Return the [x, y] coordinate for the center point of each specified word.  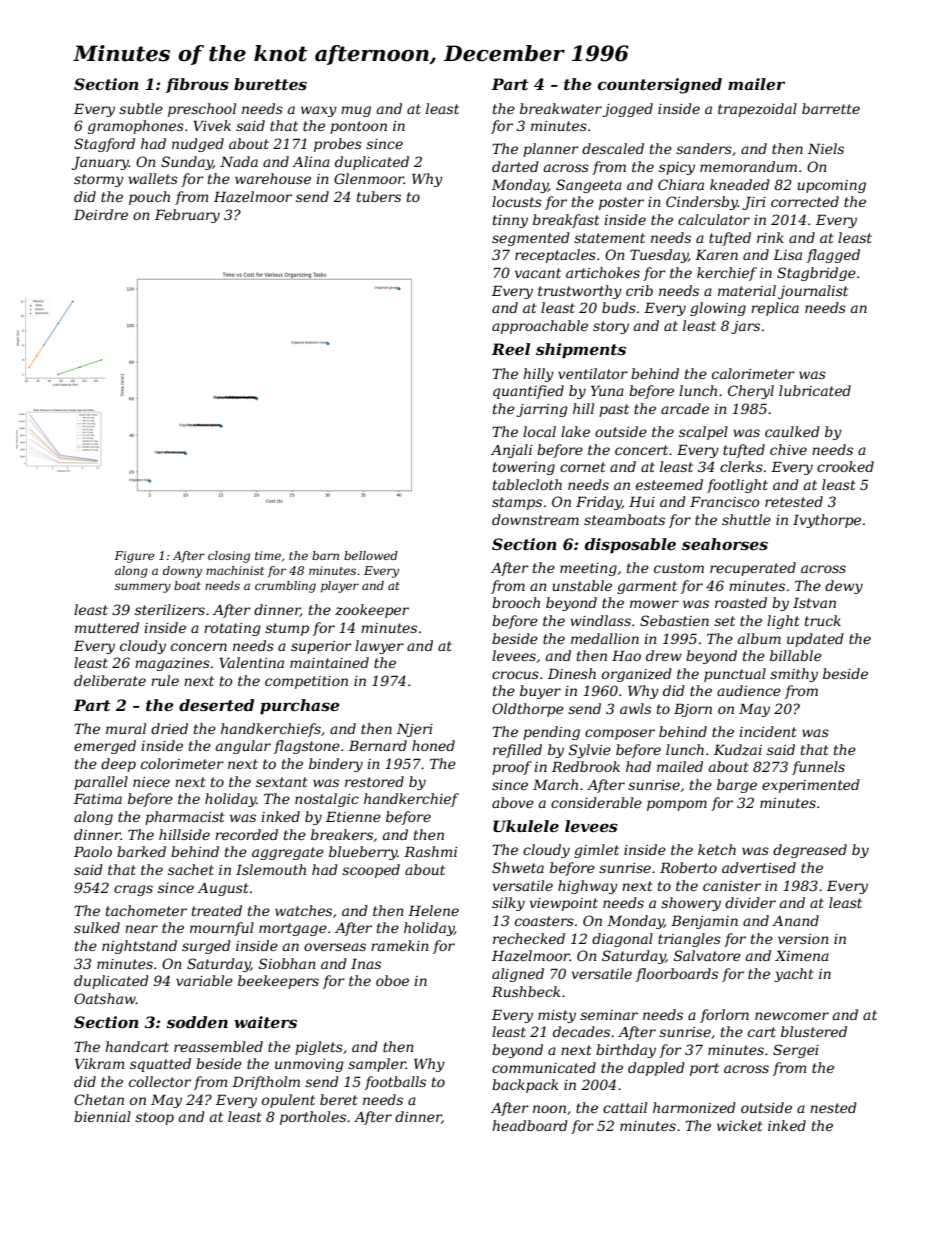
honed [433, 745]
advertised [759, 867]
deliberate [110, 680]
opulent [288, 1101]
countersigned [660, 86]
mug [356, 111]
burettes [270, 84]
